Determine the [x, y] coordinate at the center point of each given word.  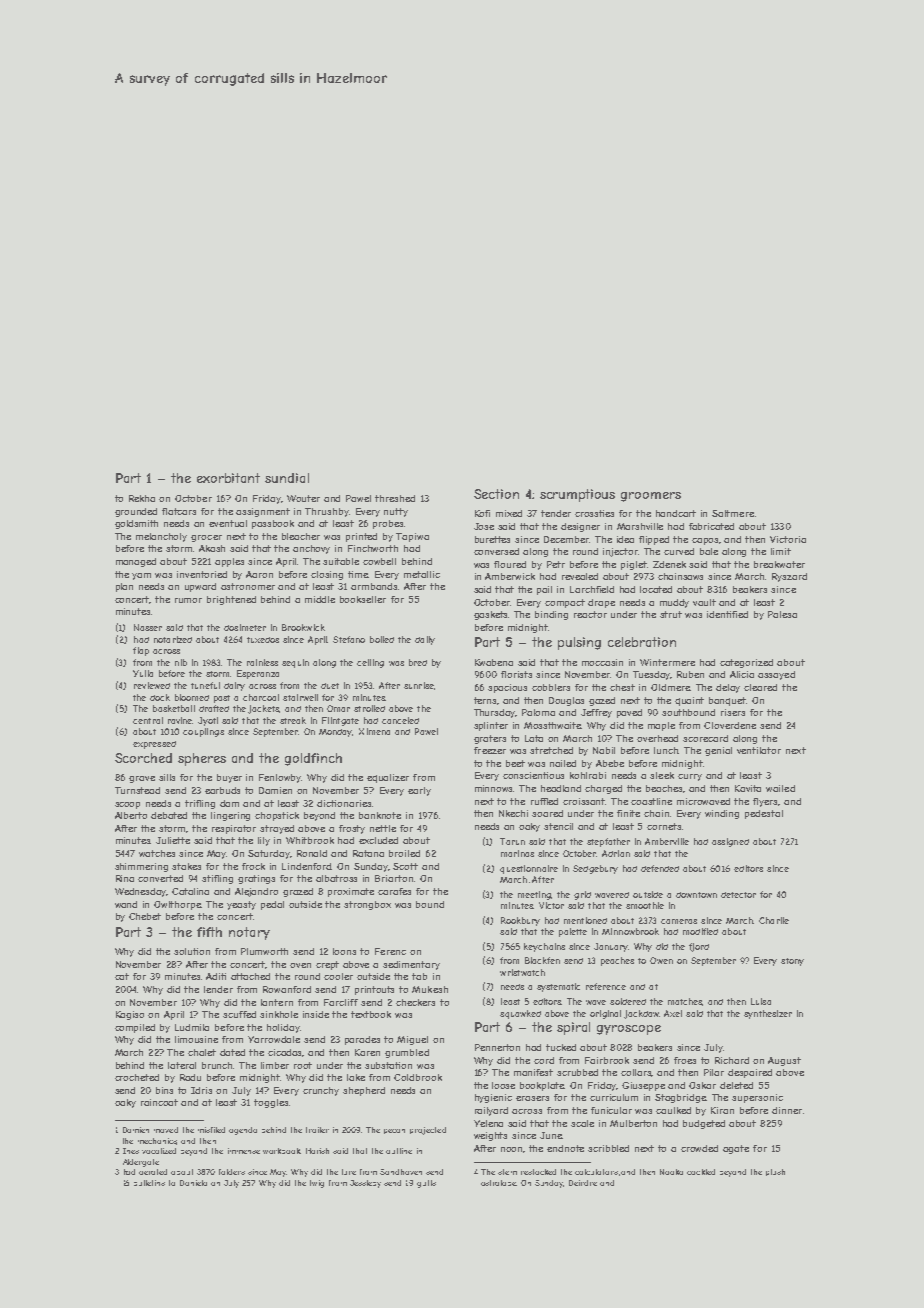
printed [361, 537]
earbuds [222, 790]
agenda [243, 1131]
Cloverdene [730, 725]
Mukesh [430, 989]
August [784, 1061]
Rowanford [287, 989]
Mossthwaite [553, 725]
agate [736, 1149]
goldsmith [136, 524]
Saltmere [733, 513]
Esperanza [258, 674]
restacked [538, 1172]
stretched [551, 750]
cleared [760, 687]
